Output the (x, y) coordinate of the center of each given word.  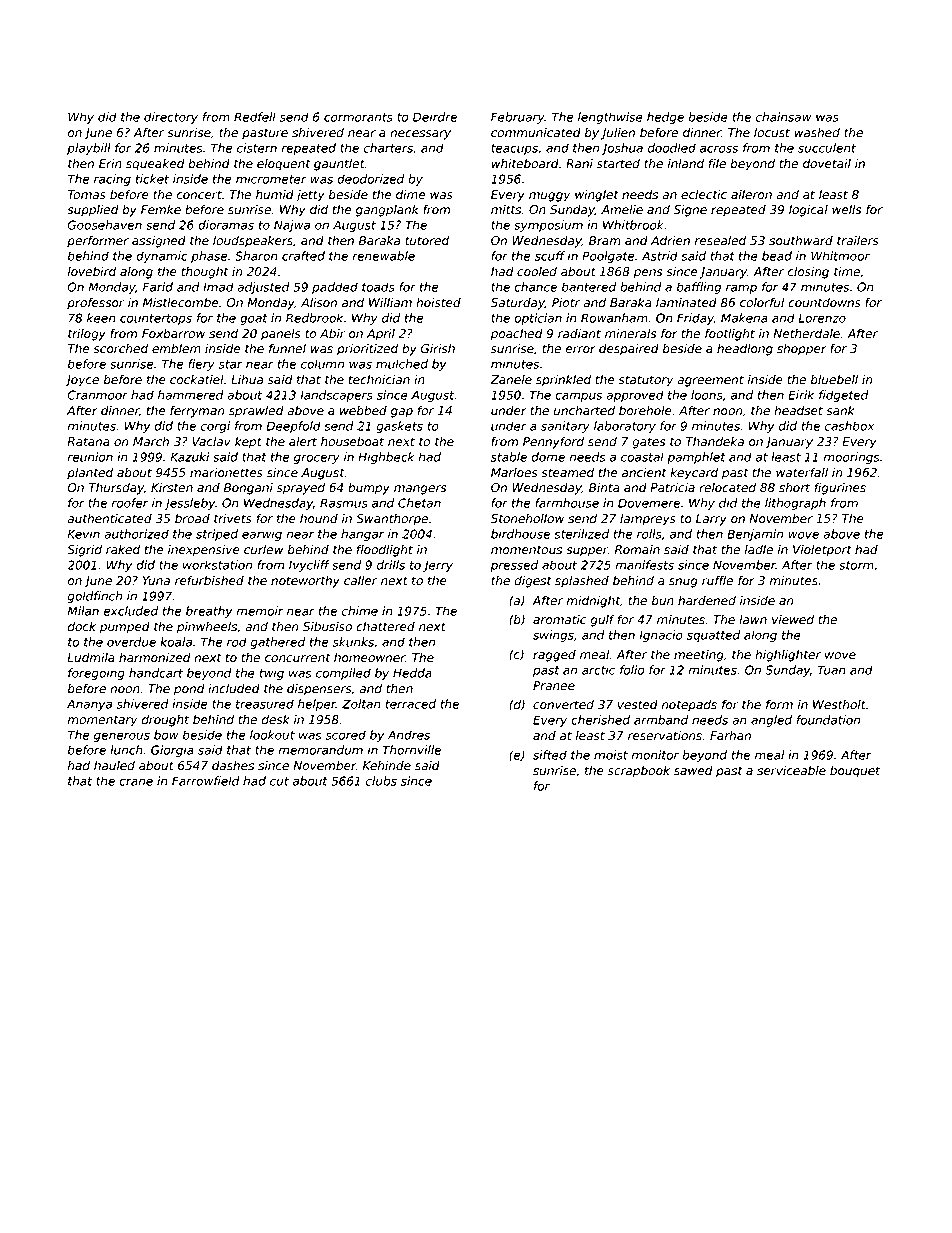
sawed (693, 771)
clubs (381, 781)
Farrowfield (206, 781)
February (518, 118)
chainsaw (784, 117)
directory (171, 118)
